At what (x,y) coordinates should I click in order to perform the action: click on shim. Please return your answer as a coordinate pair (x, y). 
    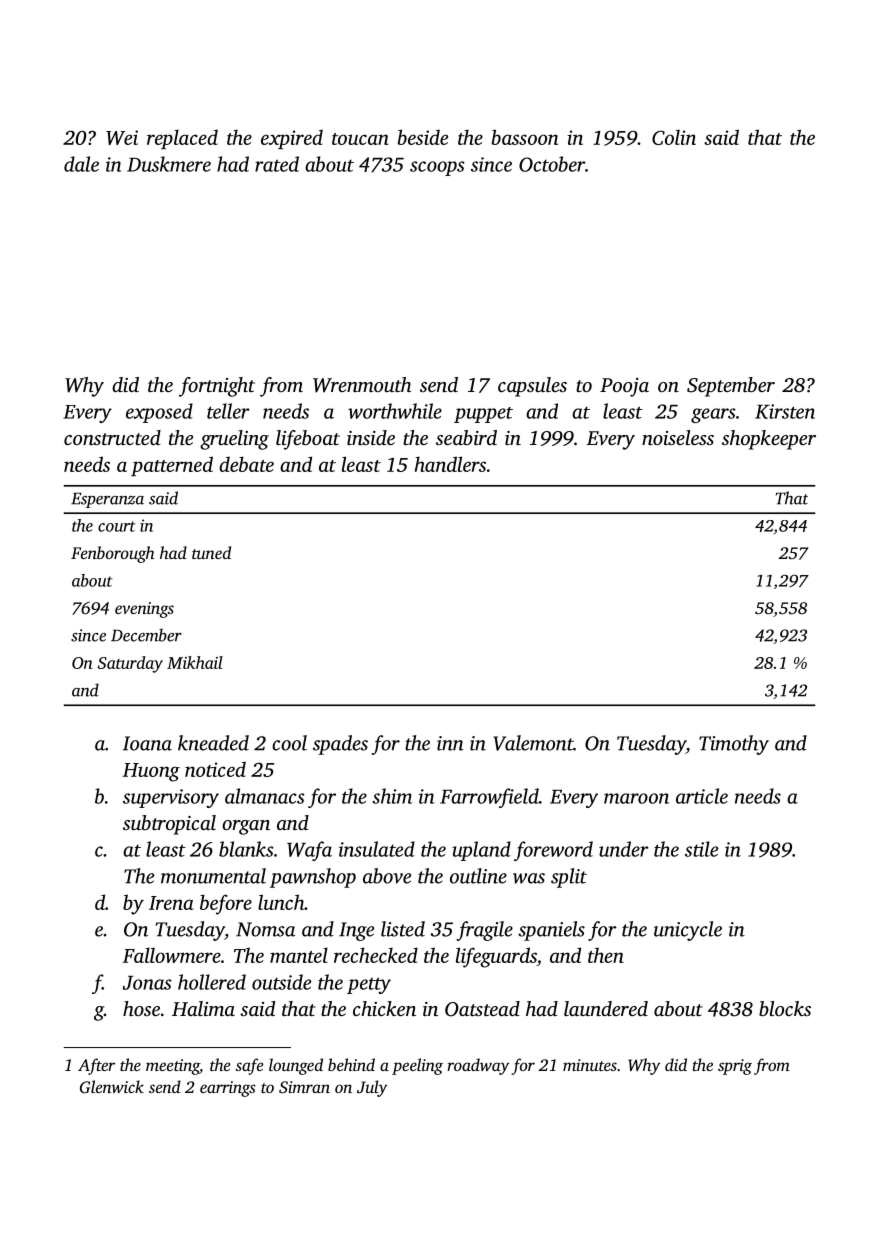
    Looking at the image, I should click on (392, 796).
